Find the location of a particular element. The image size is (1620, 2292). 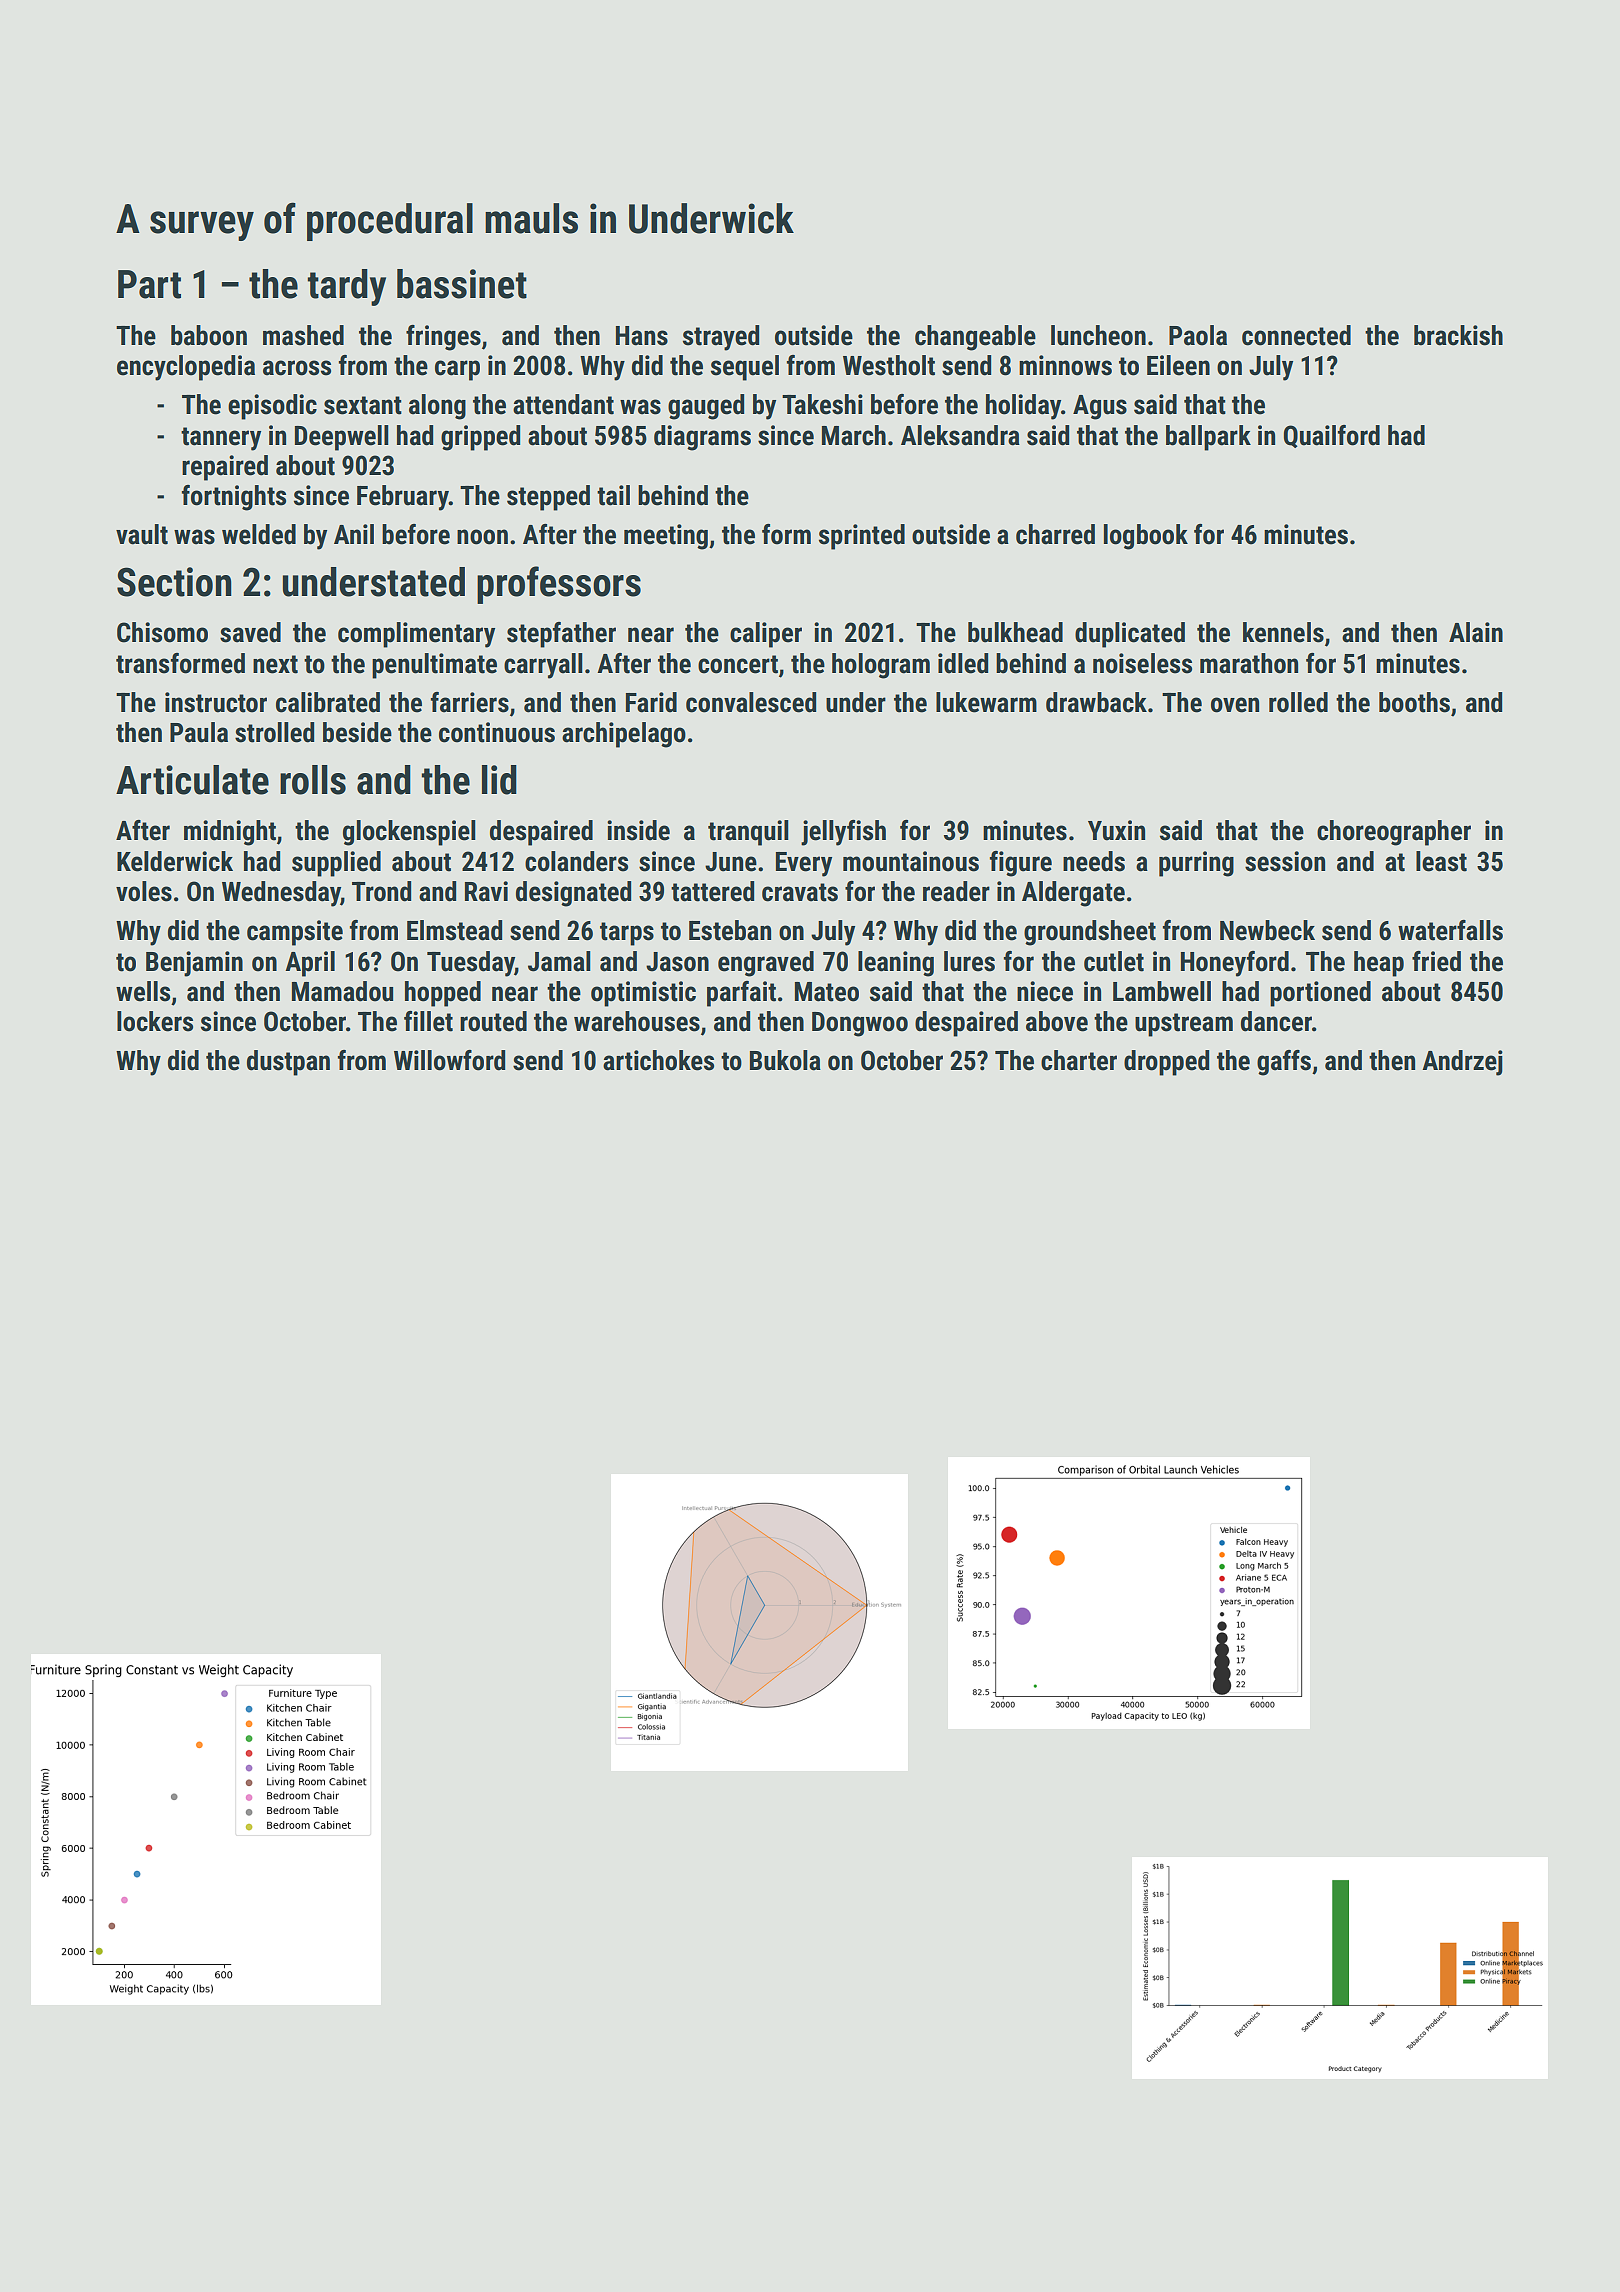

gaffs is located at coordinates (1284, 1063).
